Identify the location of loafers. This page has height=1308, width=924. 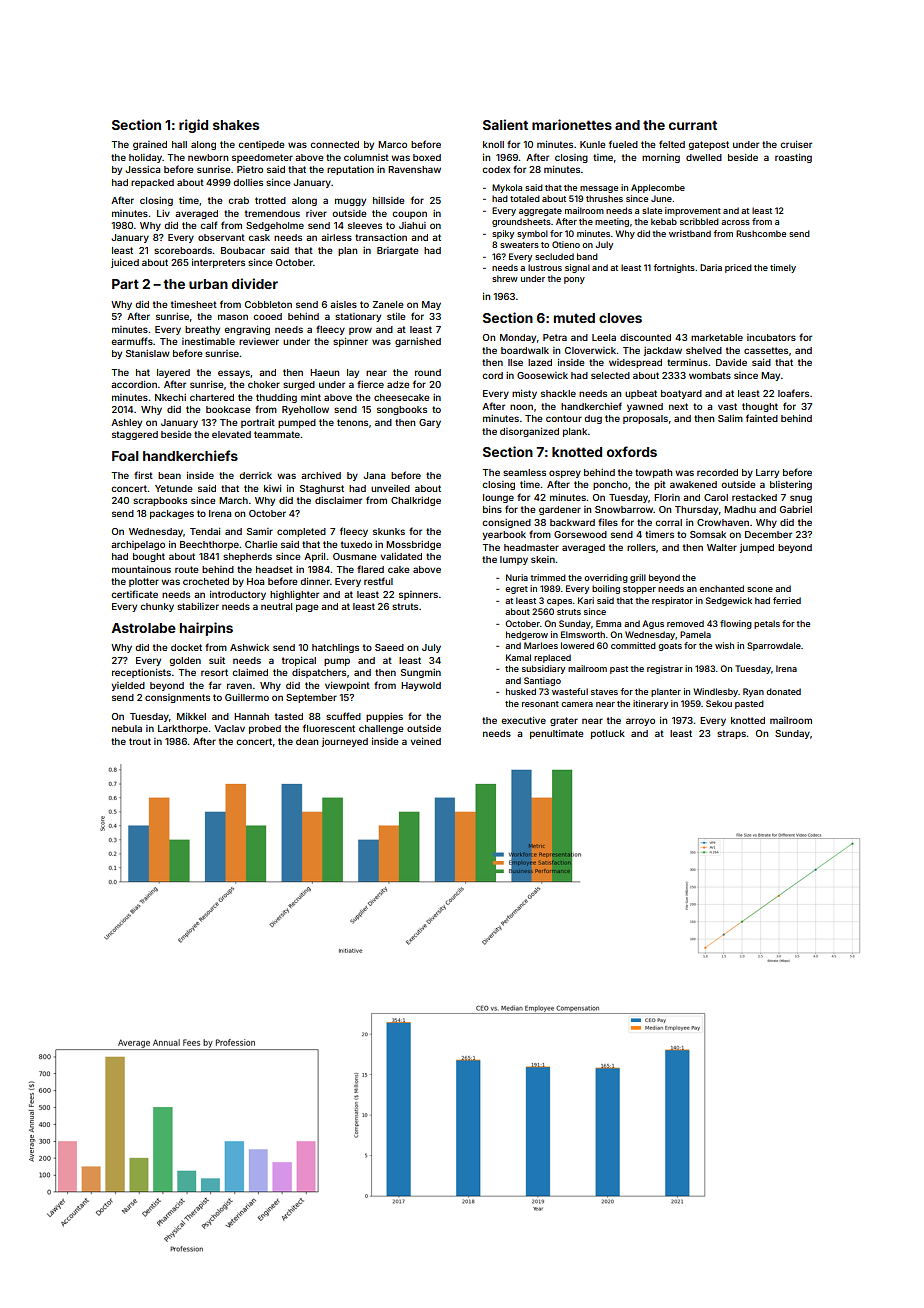
(793, 393).
